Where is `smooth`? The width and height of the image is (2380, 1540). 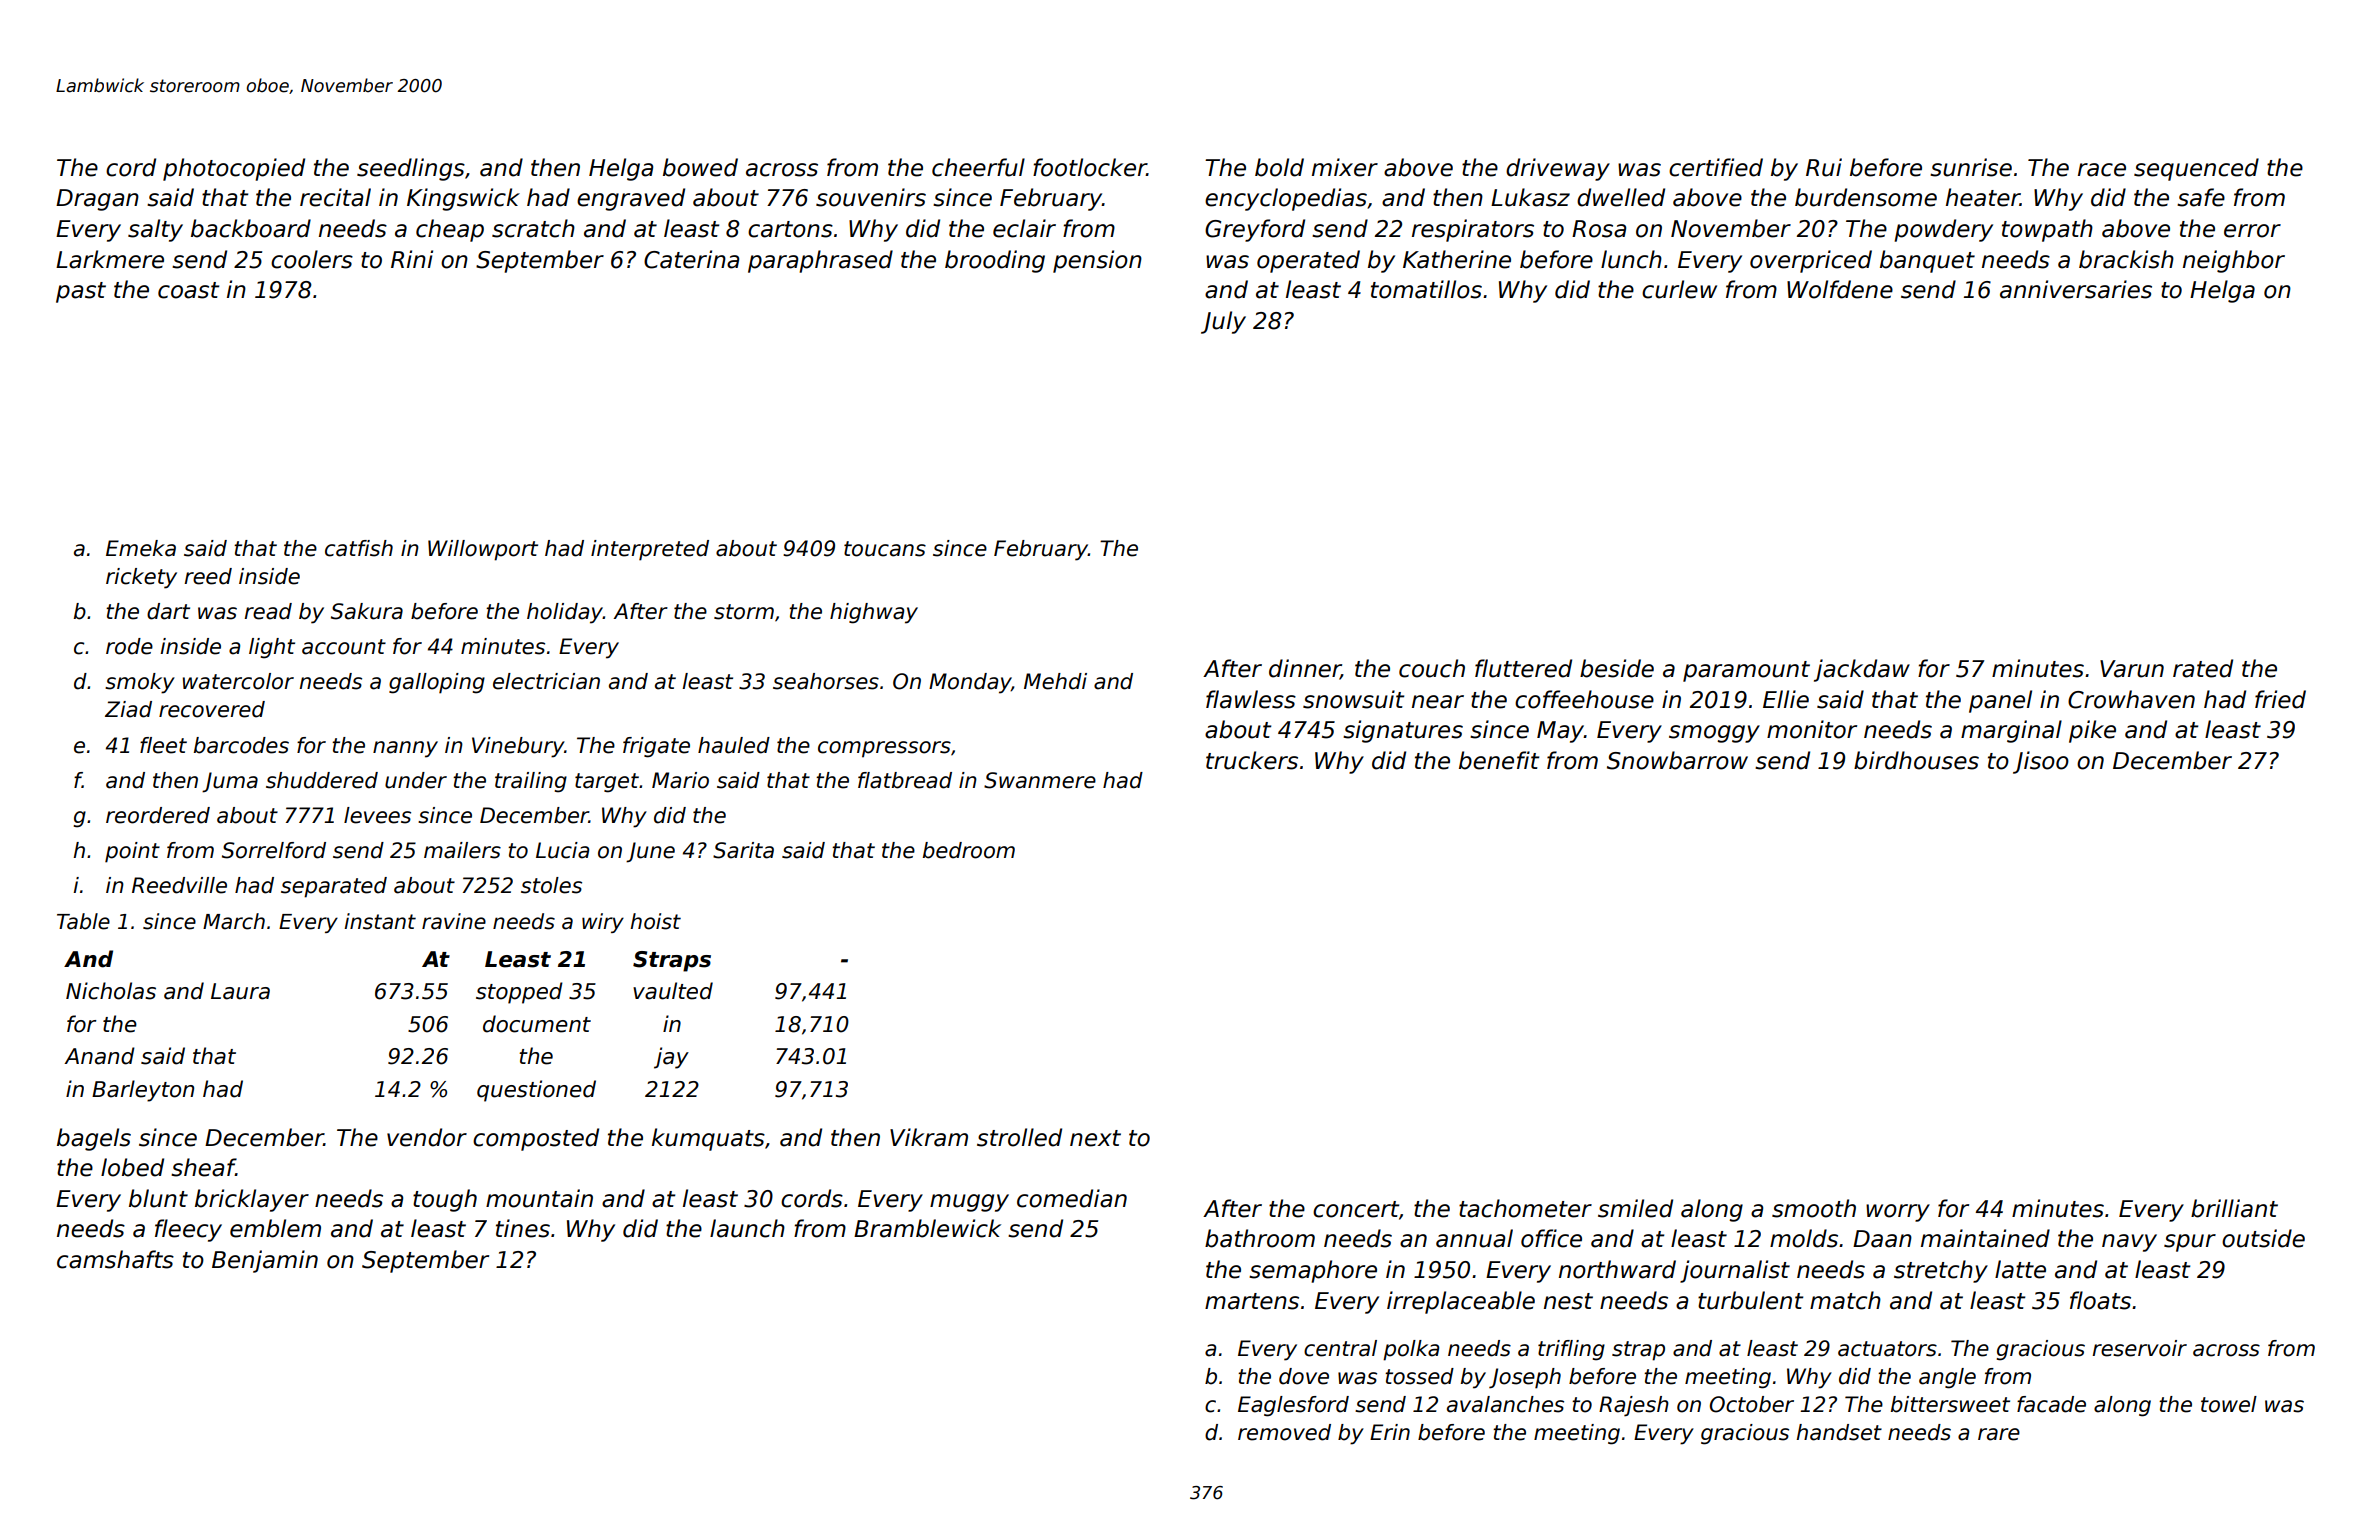
smooth is located at coordinates (1814, 1208).
